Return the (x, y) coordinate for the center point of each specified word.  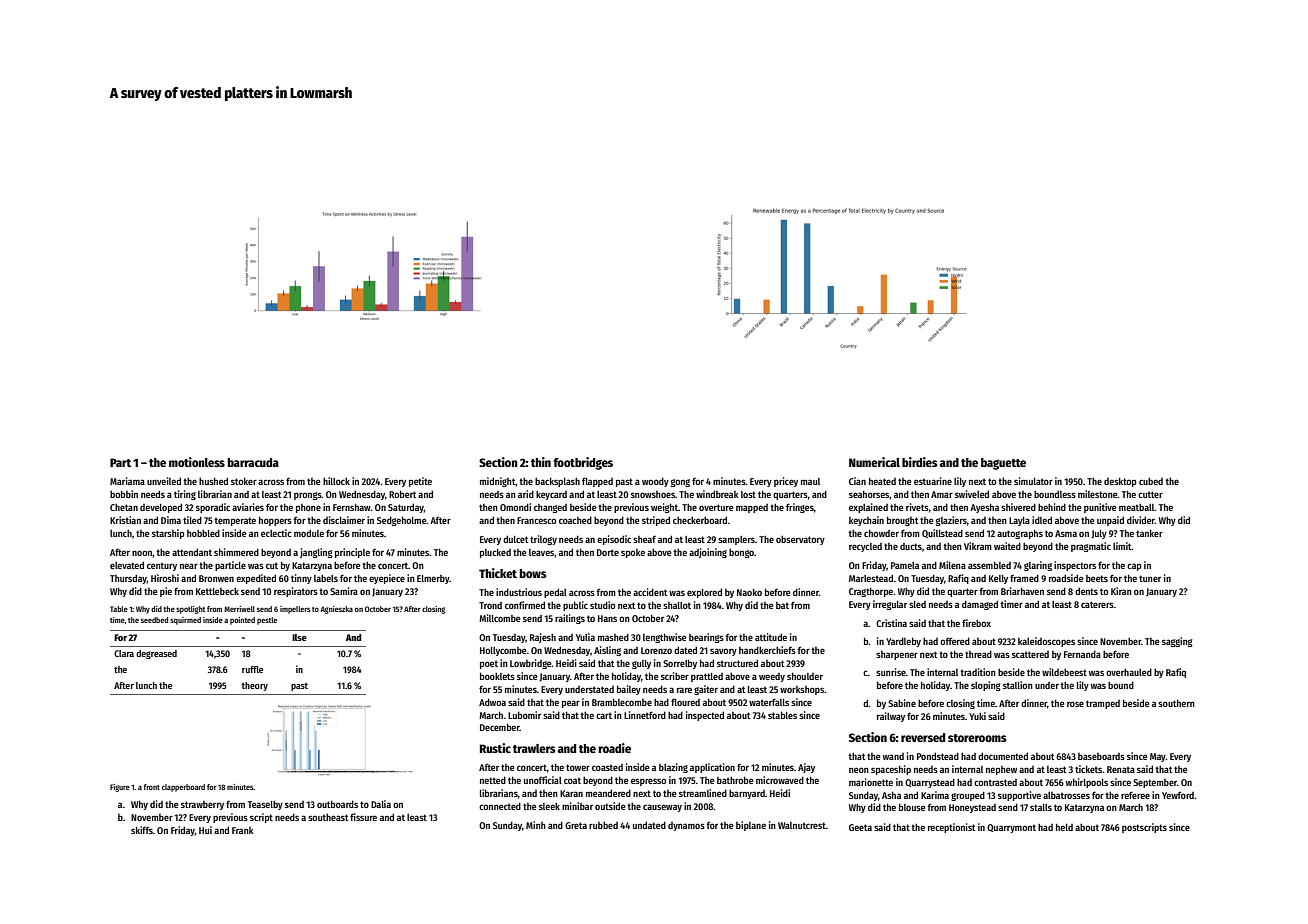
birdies (920, 462)
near (189, 566)
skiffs (142, 830)
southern (1176, 703)
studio (602, 605)
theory (254, 686)
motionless (197, 462)
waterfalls (769, 702)
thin (541, 462)
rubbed (603, 825)
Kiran (1121, 591)
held (1064, 827)
